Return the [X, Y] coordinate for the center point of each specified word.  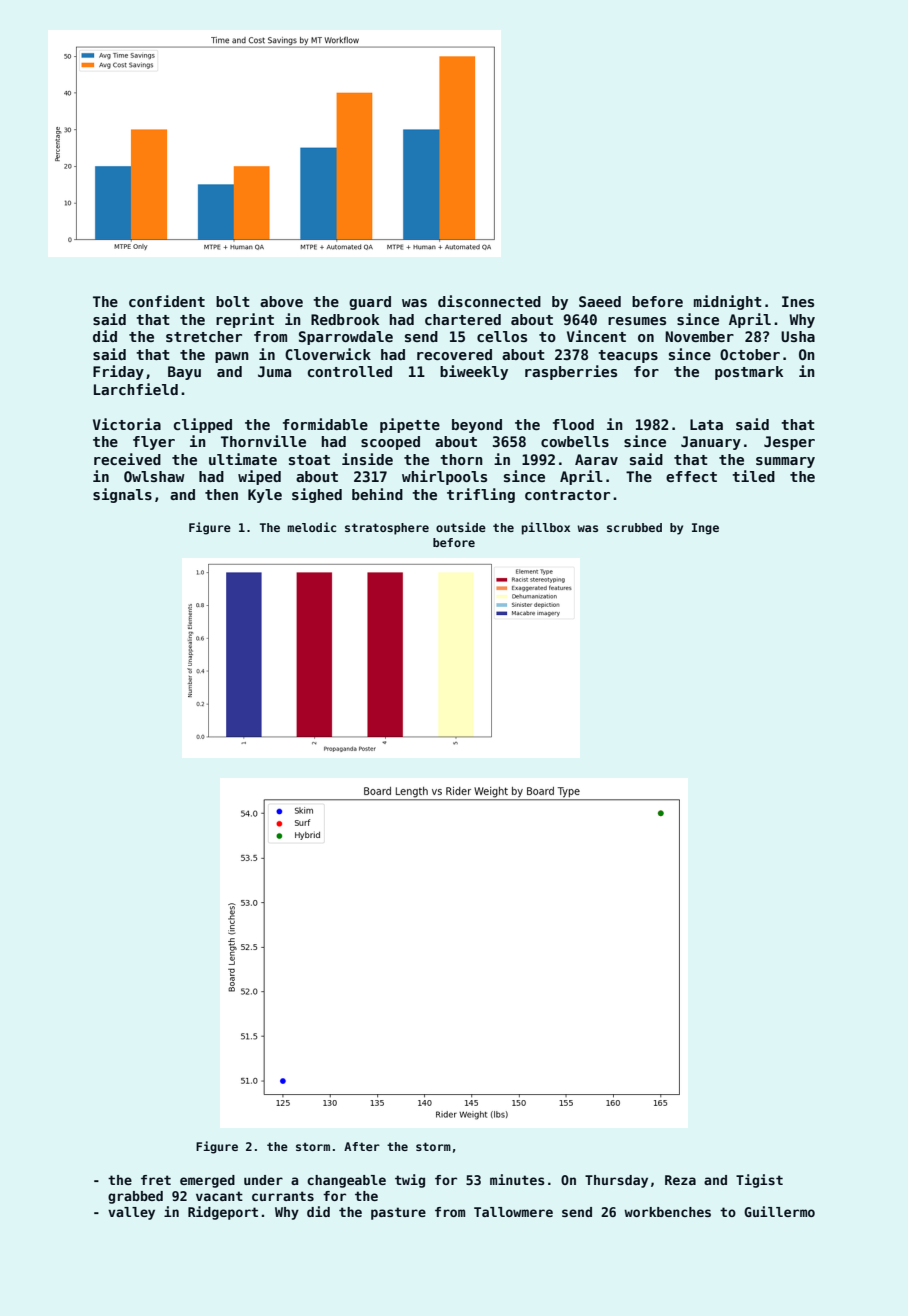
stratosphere [387, 529]
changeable [346, 1181]
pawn [232, 357]
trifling [481, 495]
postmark [749, 373]
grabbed [135, 1197]
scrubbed [634, 527]
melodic [311, 527]
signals [122, 495]
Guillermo [779, 1211]
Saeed [600, 301]
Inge [705, 529]
